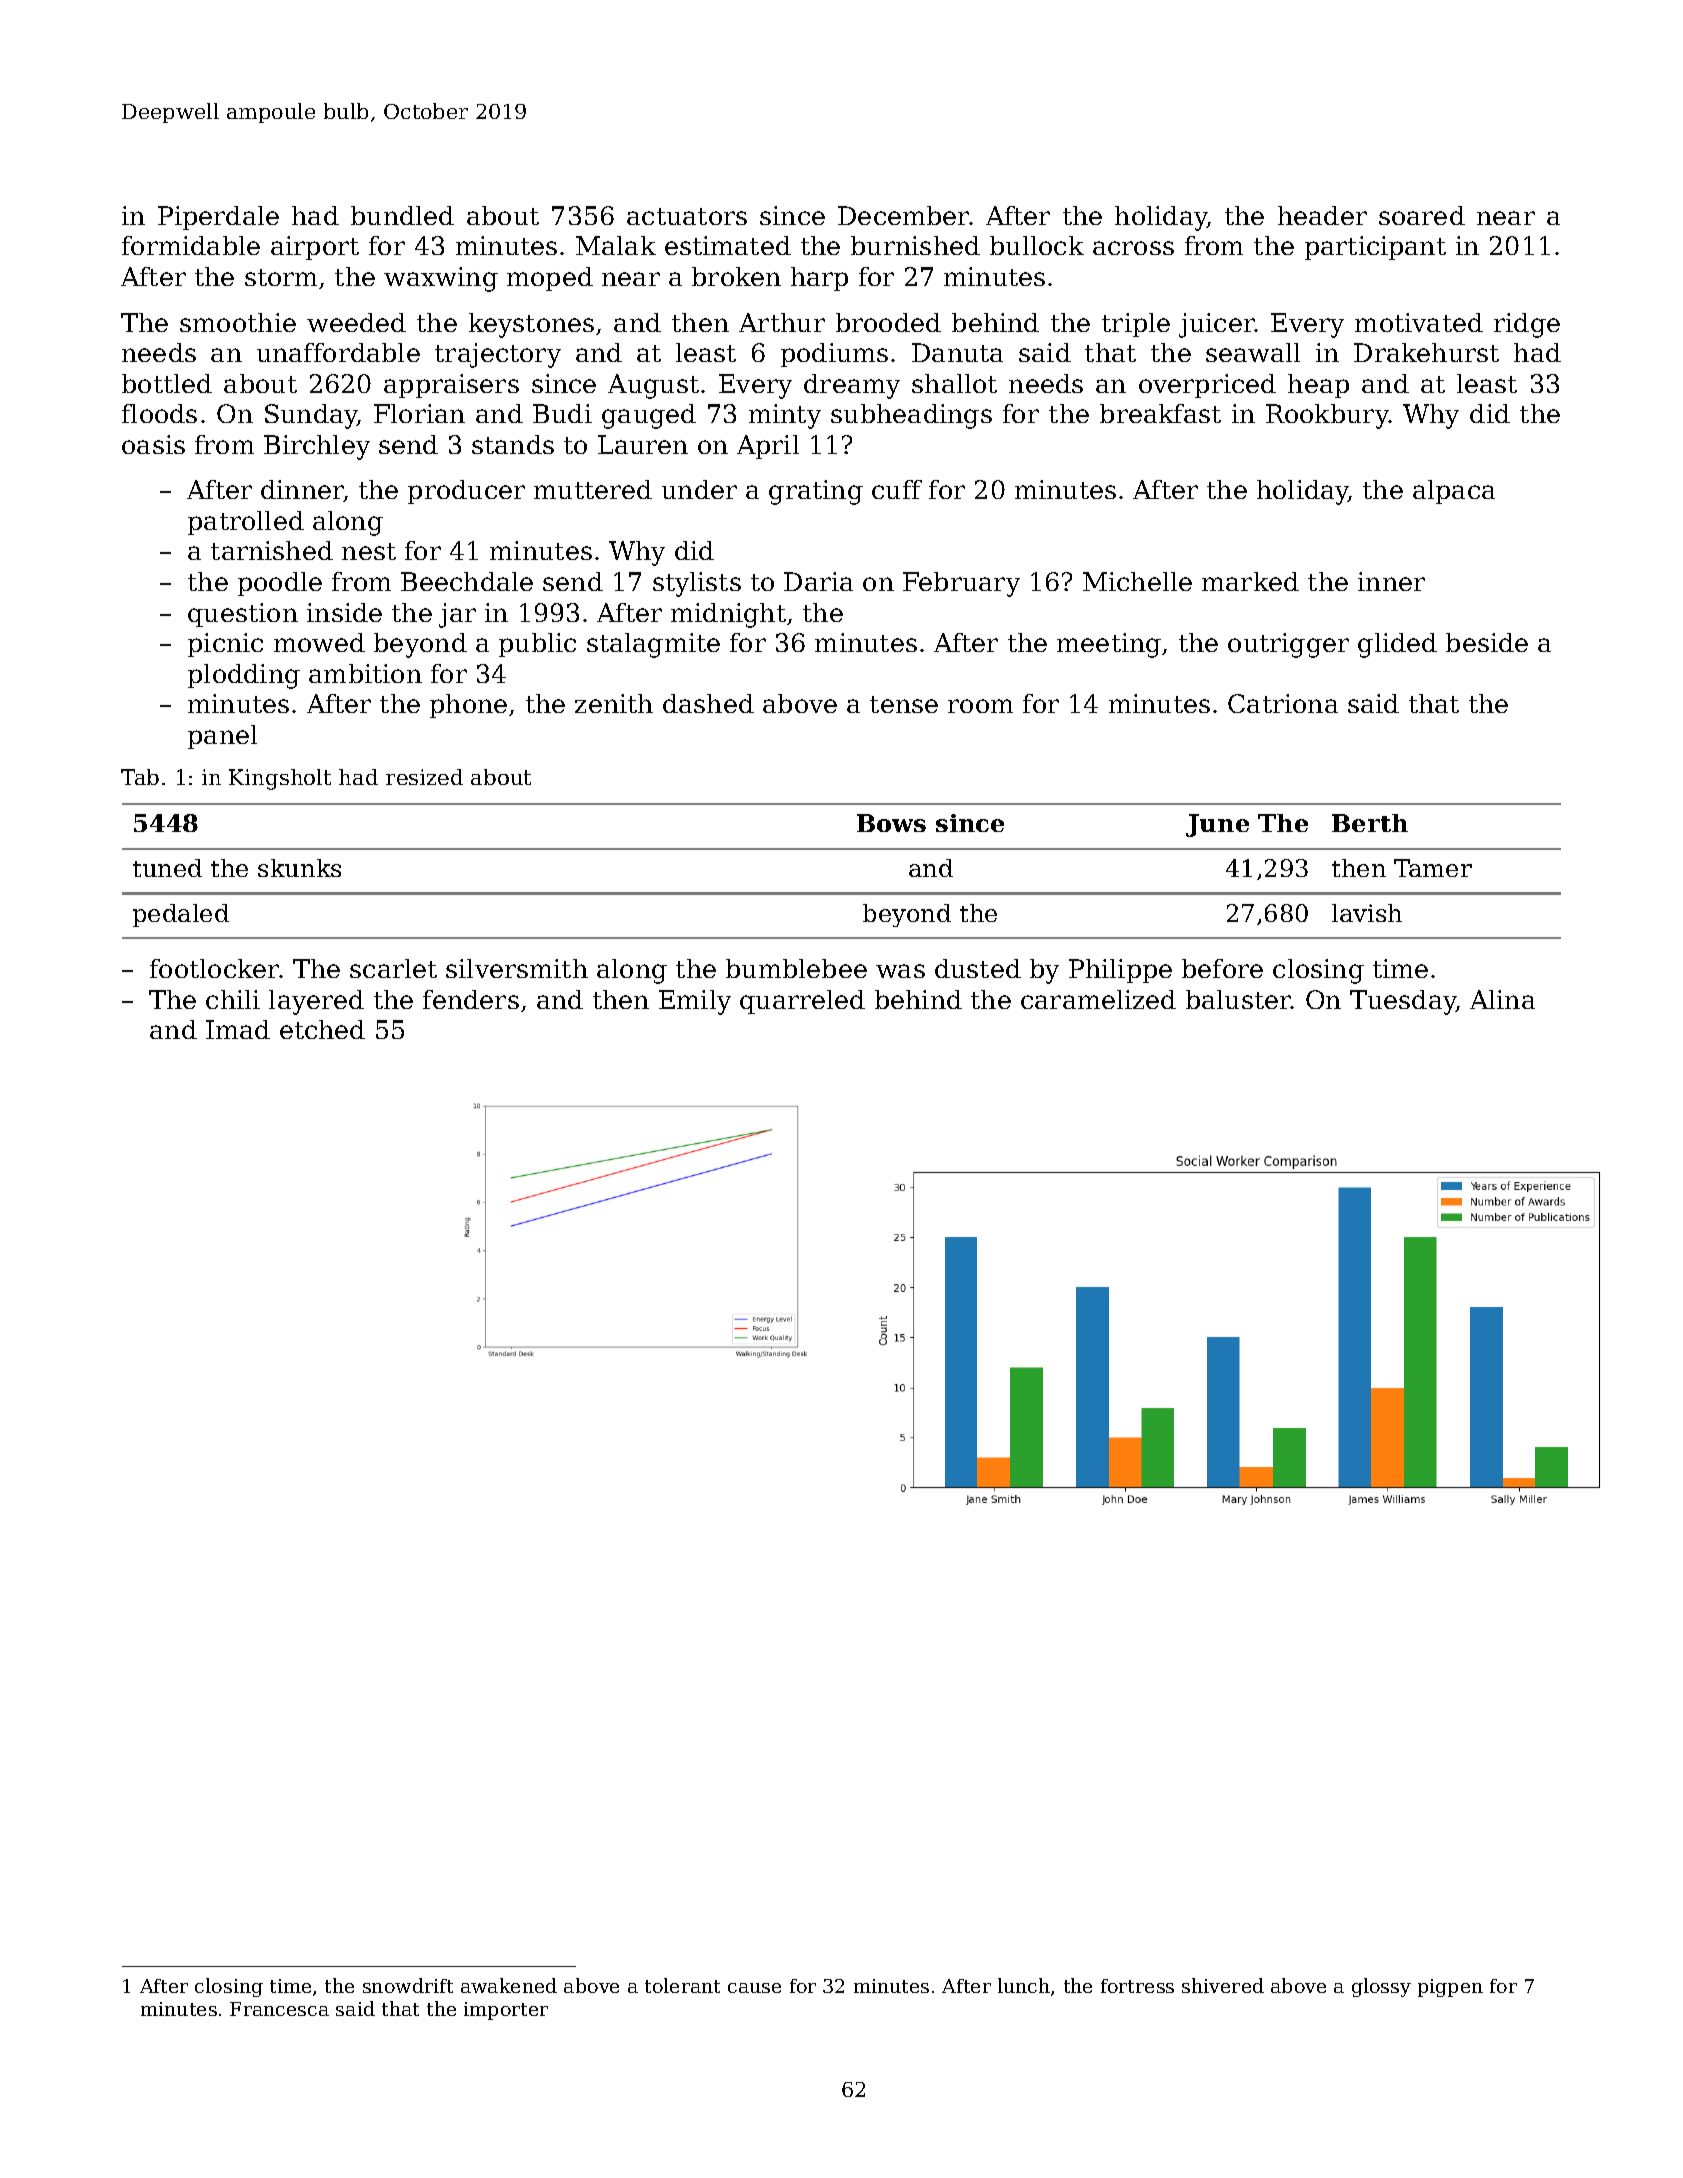  I want to click on etched, so click(322, 1029).
